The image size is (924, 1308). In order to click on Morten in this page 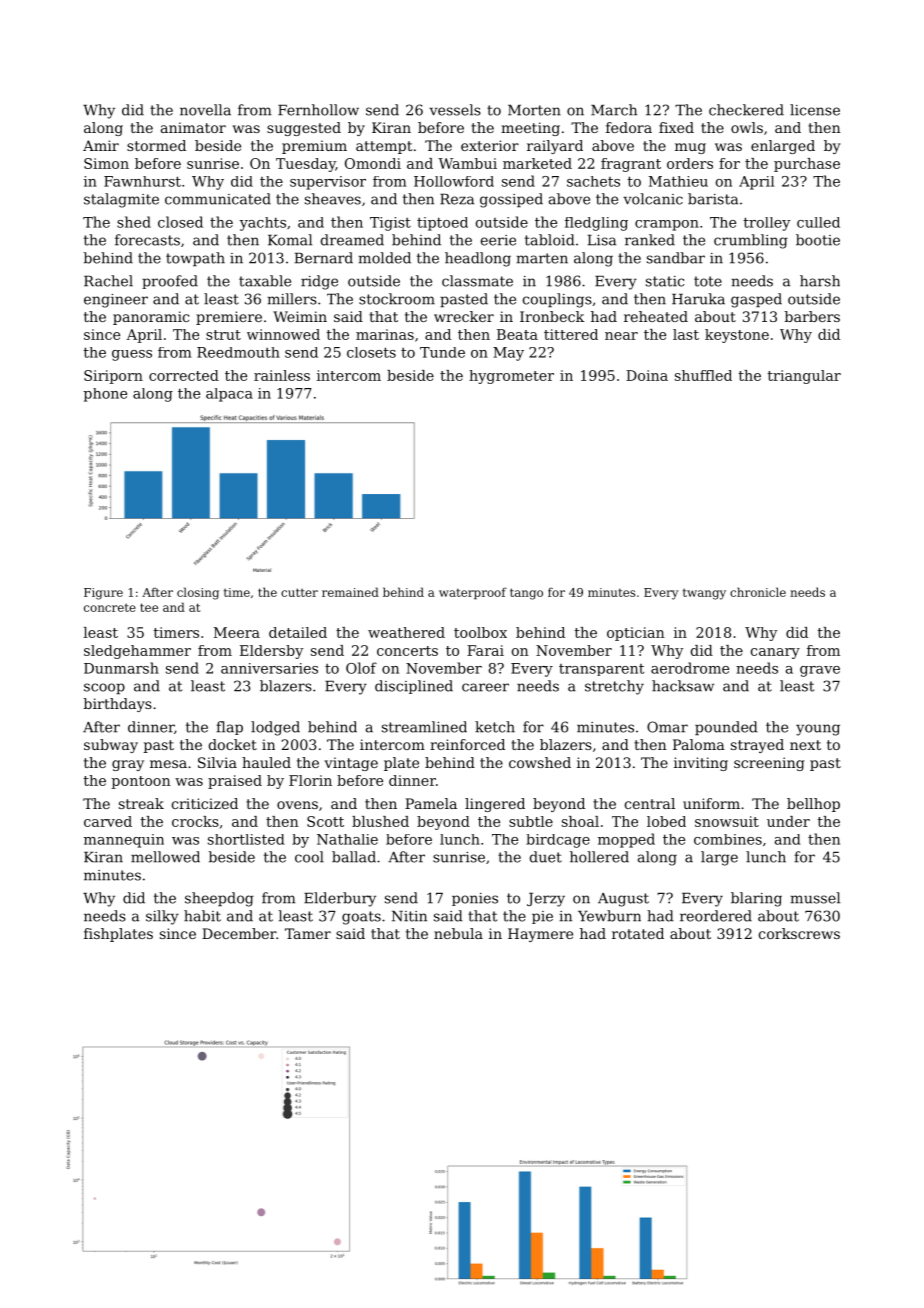, I will do `click(534, 110)`.
